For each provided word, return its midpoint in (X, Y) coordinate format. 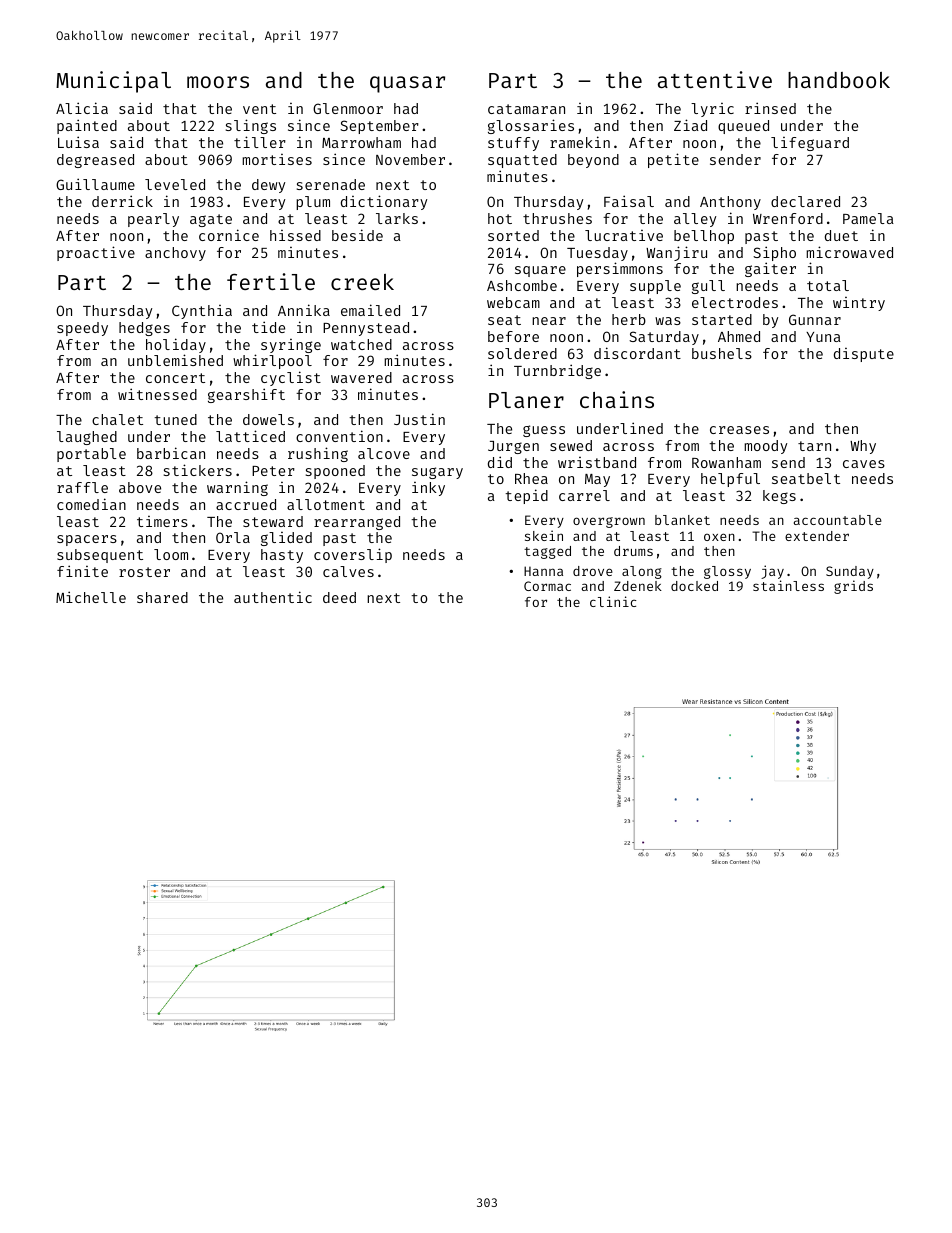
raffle (82, 487)
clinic (613, 601)
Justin (419, 419)
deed (339, 597)
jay (772, 572)
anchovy (175, 254)
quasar (407, 84)
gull (708, 287)
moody (765, 447)
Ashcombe (522, 285)
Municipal (113, 82)
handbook (839, 80)
